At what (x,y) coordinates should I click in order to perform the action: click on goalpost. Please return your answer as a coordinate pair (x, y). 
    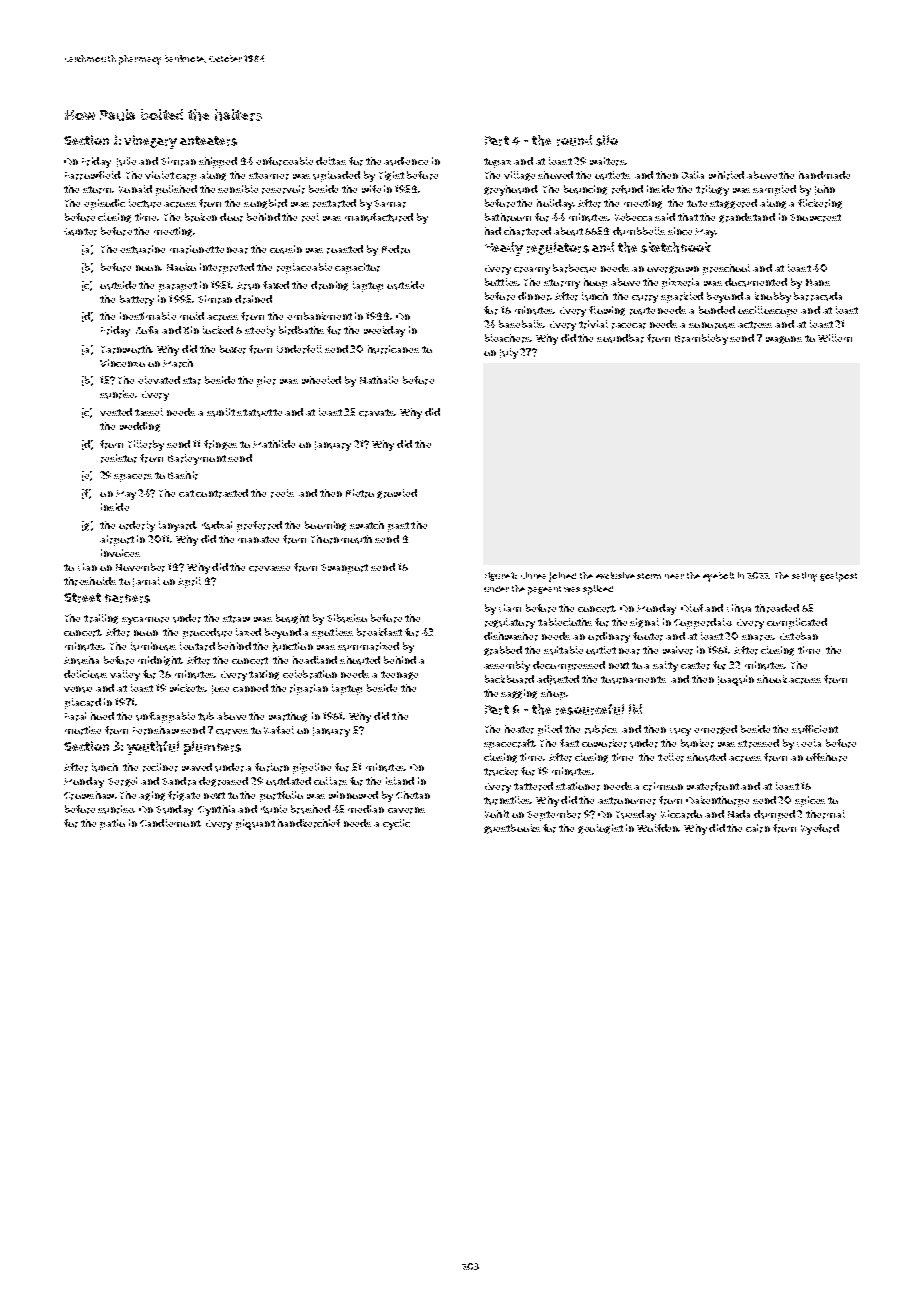
    Looking at the image, I should click on (838, 577).
